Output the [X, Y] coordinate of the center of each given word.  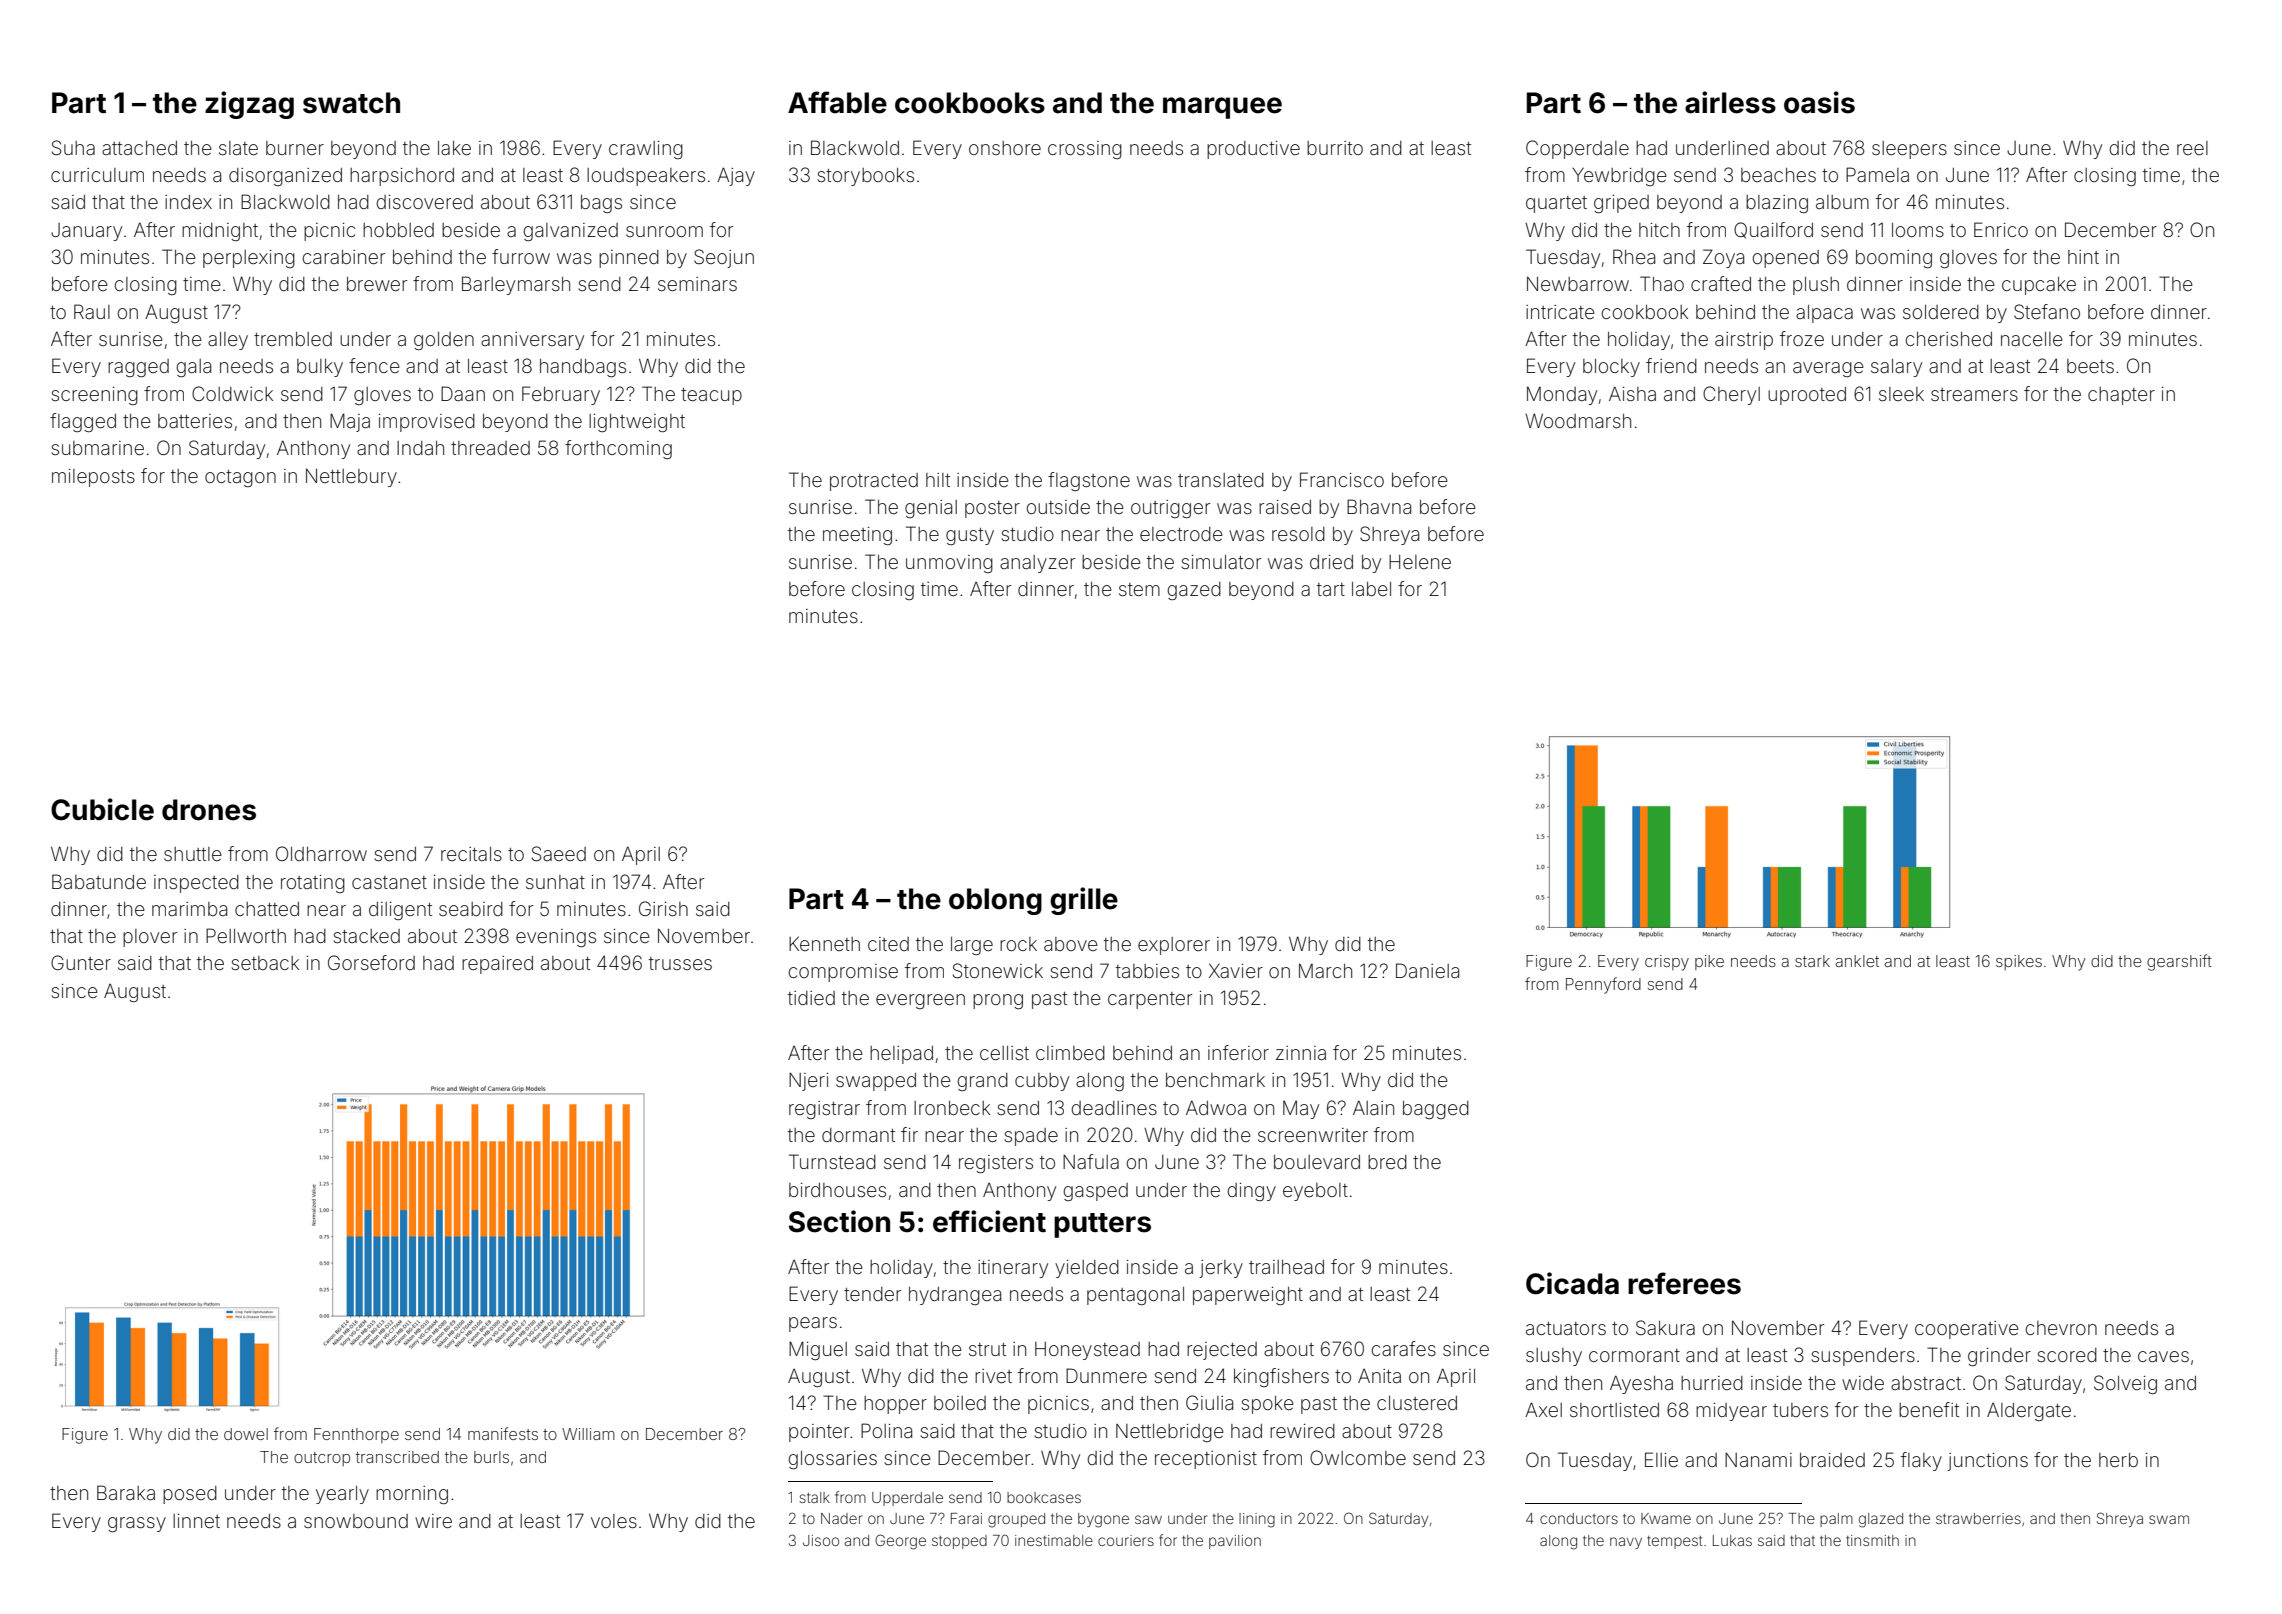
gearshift [2179, 962]
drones [209, 810]
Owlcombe [1358, 1457]
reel [2192, 148]
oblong [995, 901]
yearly [342, 1495]
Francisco [1342, 479]
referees [1684, 1283]
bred [1387, 1162]
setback [265, 963]
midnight [220, 232]
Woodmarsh [1578, 420]
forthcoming [618, 449]
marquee [1222, 108]
